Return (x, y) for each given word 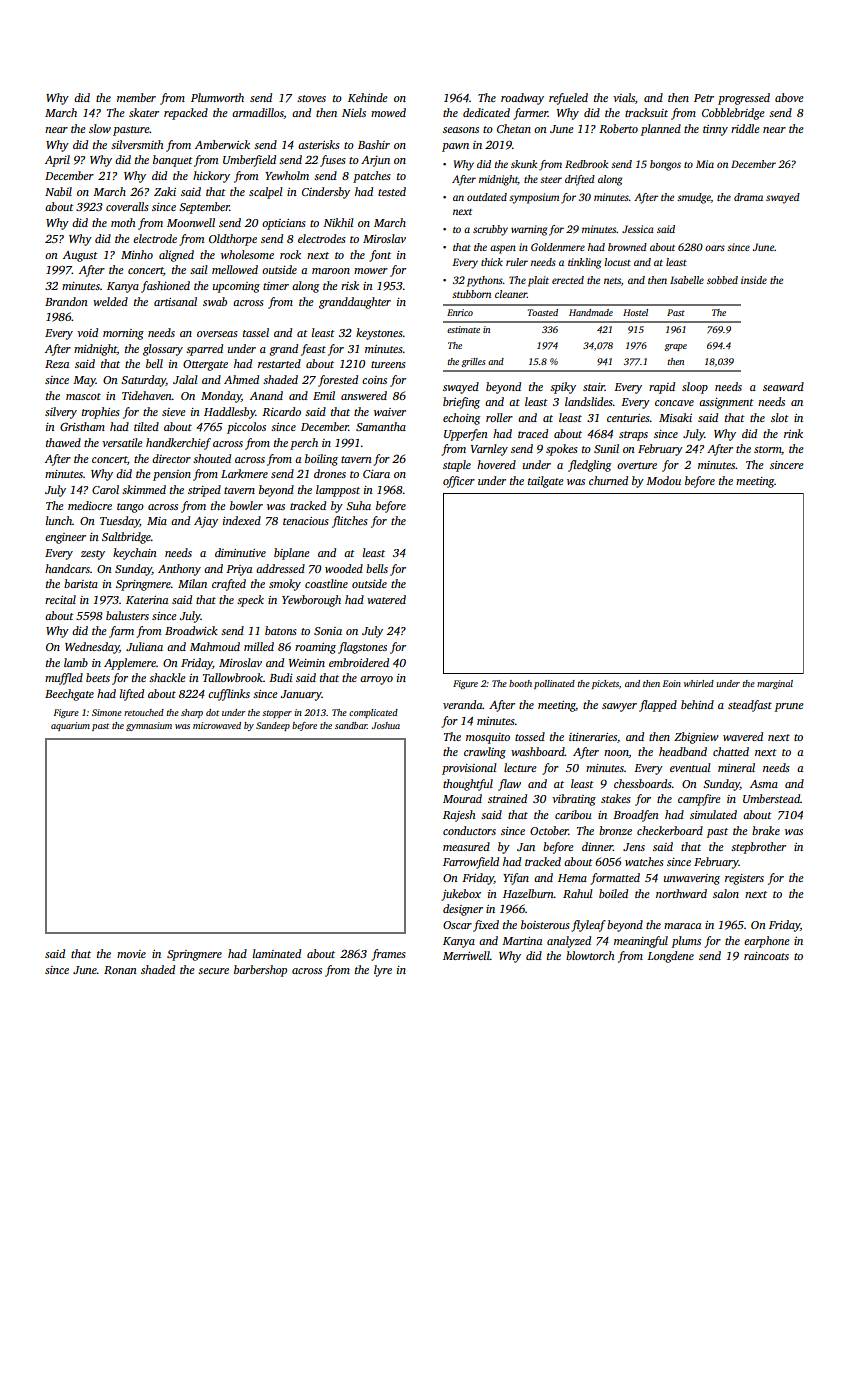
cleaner (511, 294)
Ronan (120, 970)
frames (388, 955)
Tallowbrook (233, 677)
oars (715, 248)
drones (330, 473)
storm (768, 450)
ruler (517, 262)
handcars (67, 568)
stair (594, 387)
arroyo (376, 680)
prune (789, 707)
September (204, 208)
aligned (176, 256)
